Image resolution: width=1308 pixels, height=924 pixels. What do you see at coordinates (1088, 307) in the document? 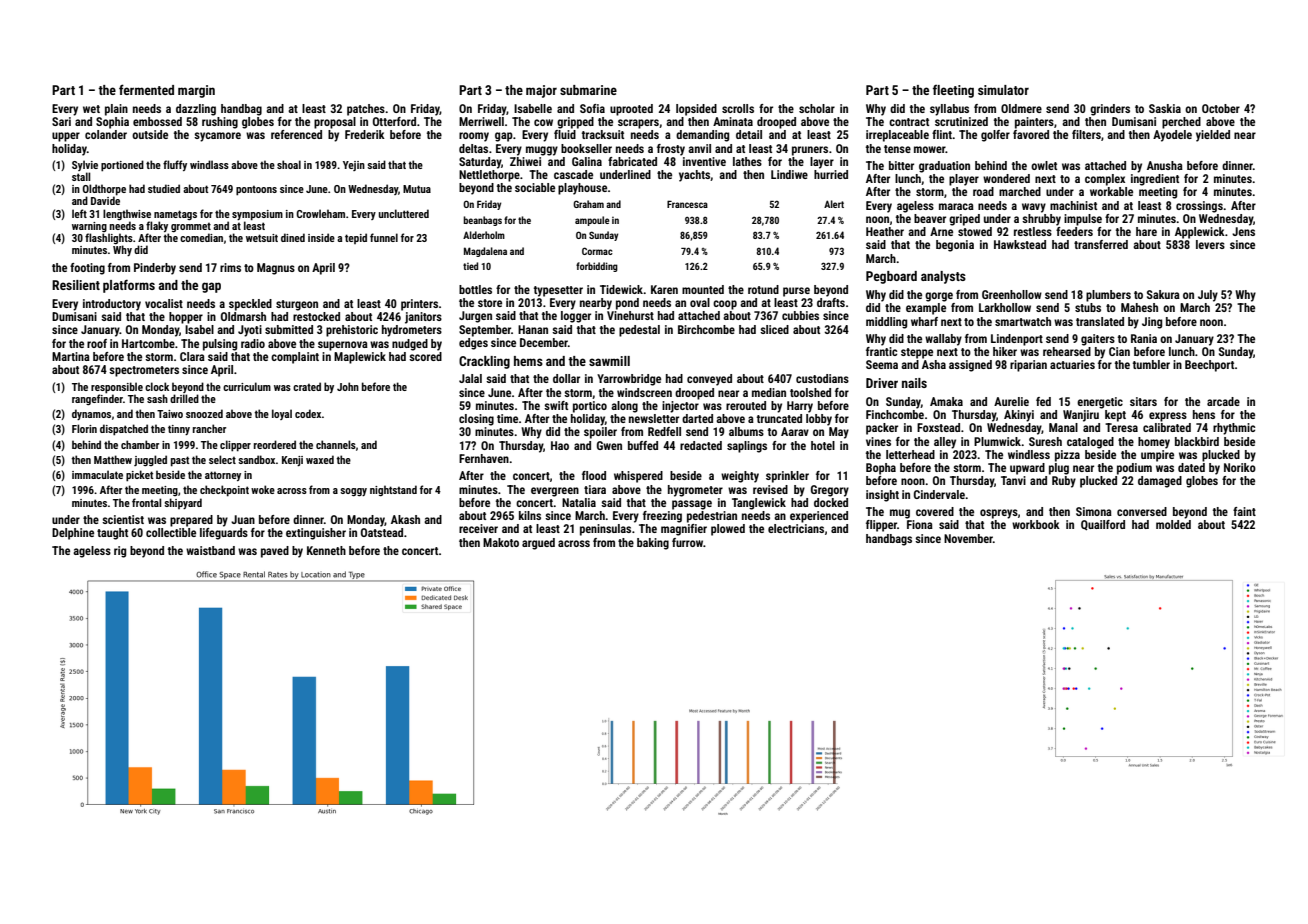
I see `stubs` at bounding box center [1088, 307].
